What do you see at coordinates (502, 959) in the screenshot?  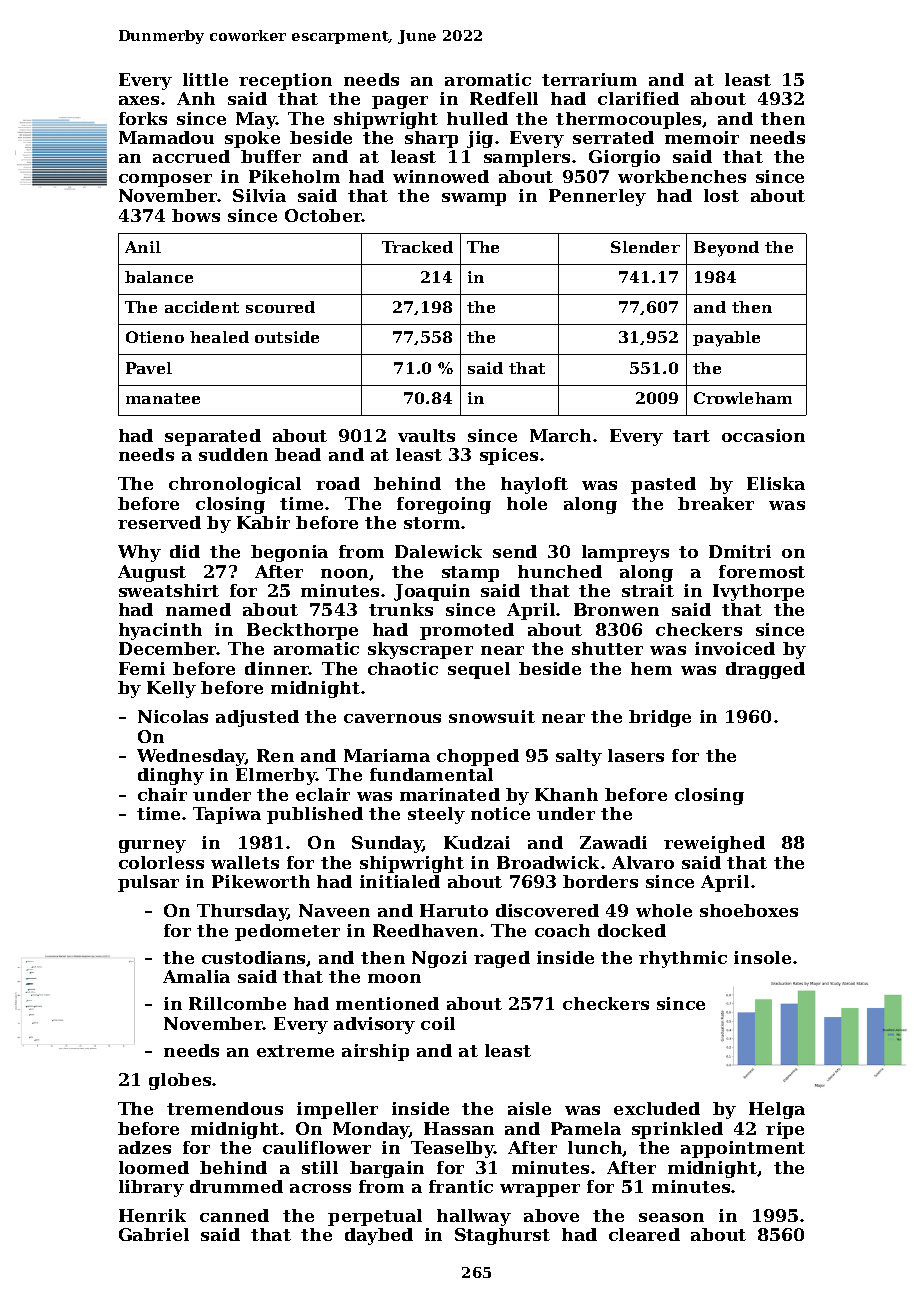 I see `raged` at bounding box center [502, 959].
